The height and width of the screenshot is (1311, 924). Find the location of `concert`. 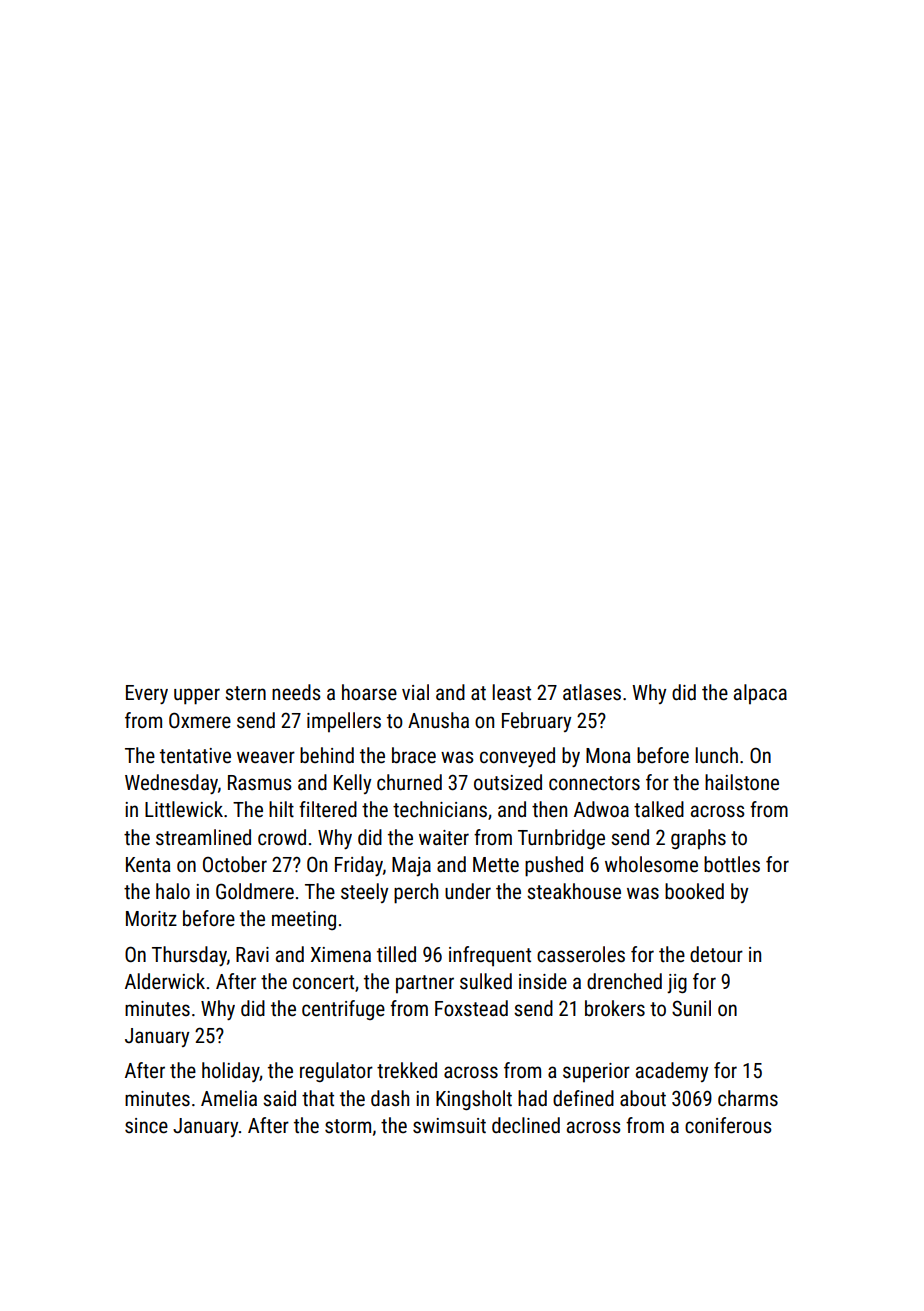

concert is located at coordinates (323, 982).
